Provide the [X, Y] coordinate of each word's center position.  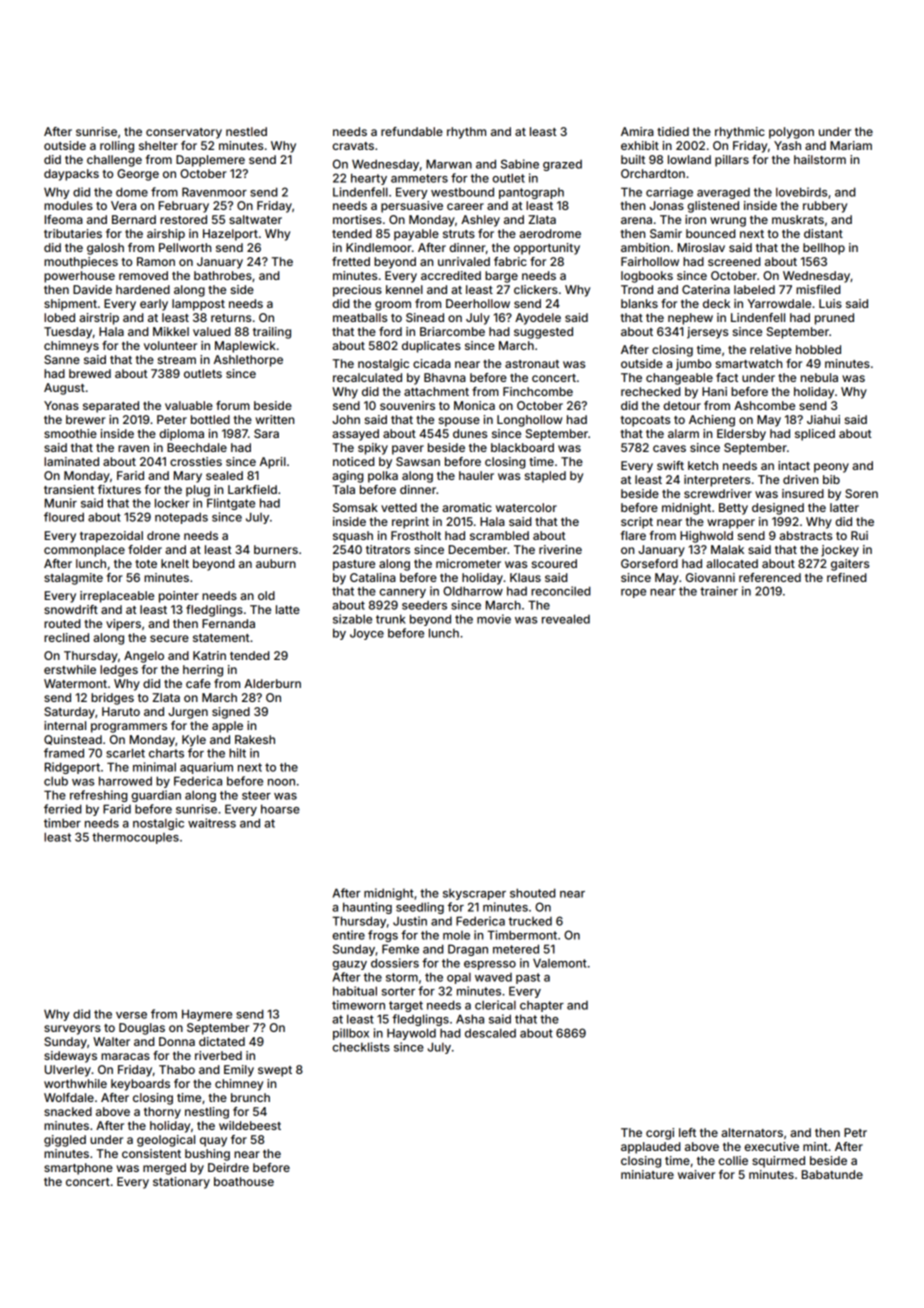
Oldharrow [473, 591]
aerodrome [550, 233]
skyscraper [474, 894]
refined [846, 577]
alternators [752, 1132]
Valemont [560, 963]
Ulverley [68, 1071]
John [346, 419]
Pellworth [185, 247]
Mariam [851, 145]
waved [493, 977]
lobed [59, 317]
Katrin [209, 655]
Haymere [207, 1015]
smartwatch [749, 363]
